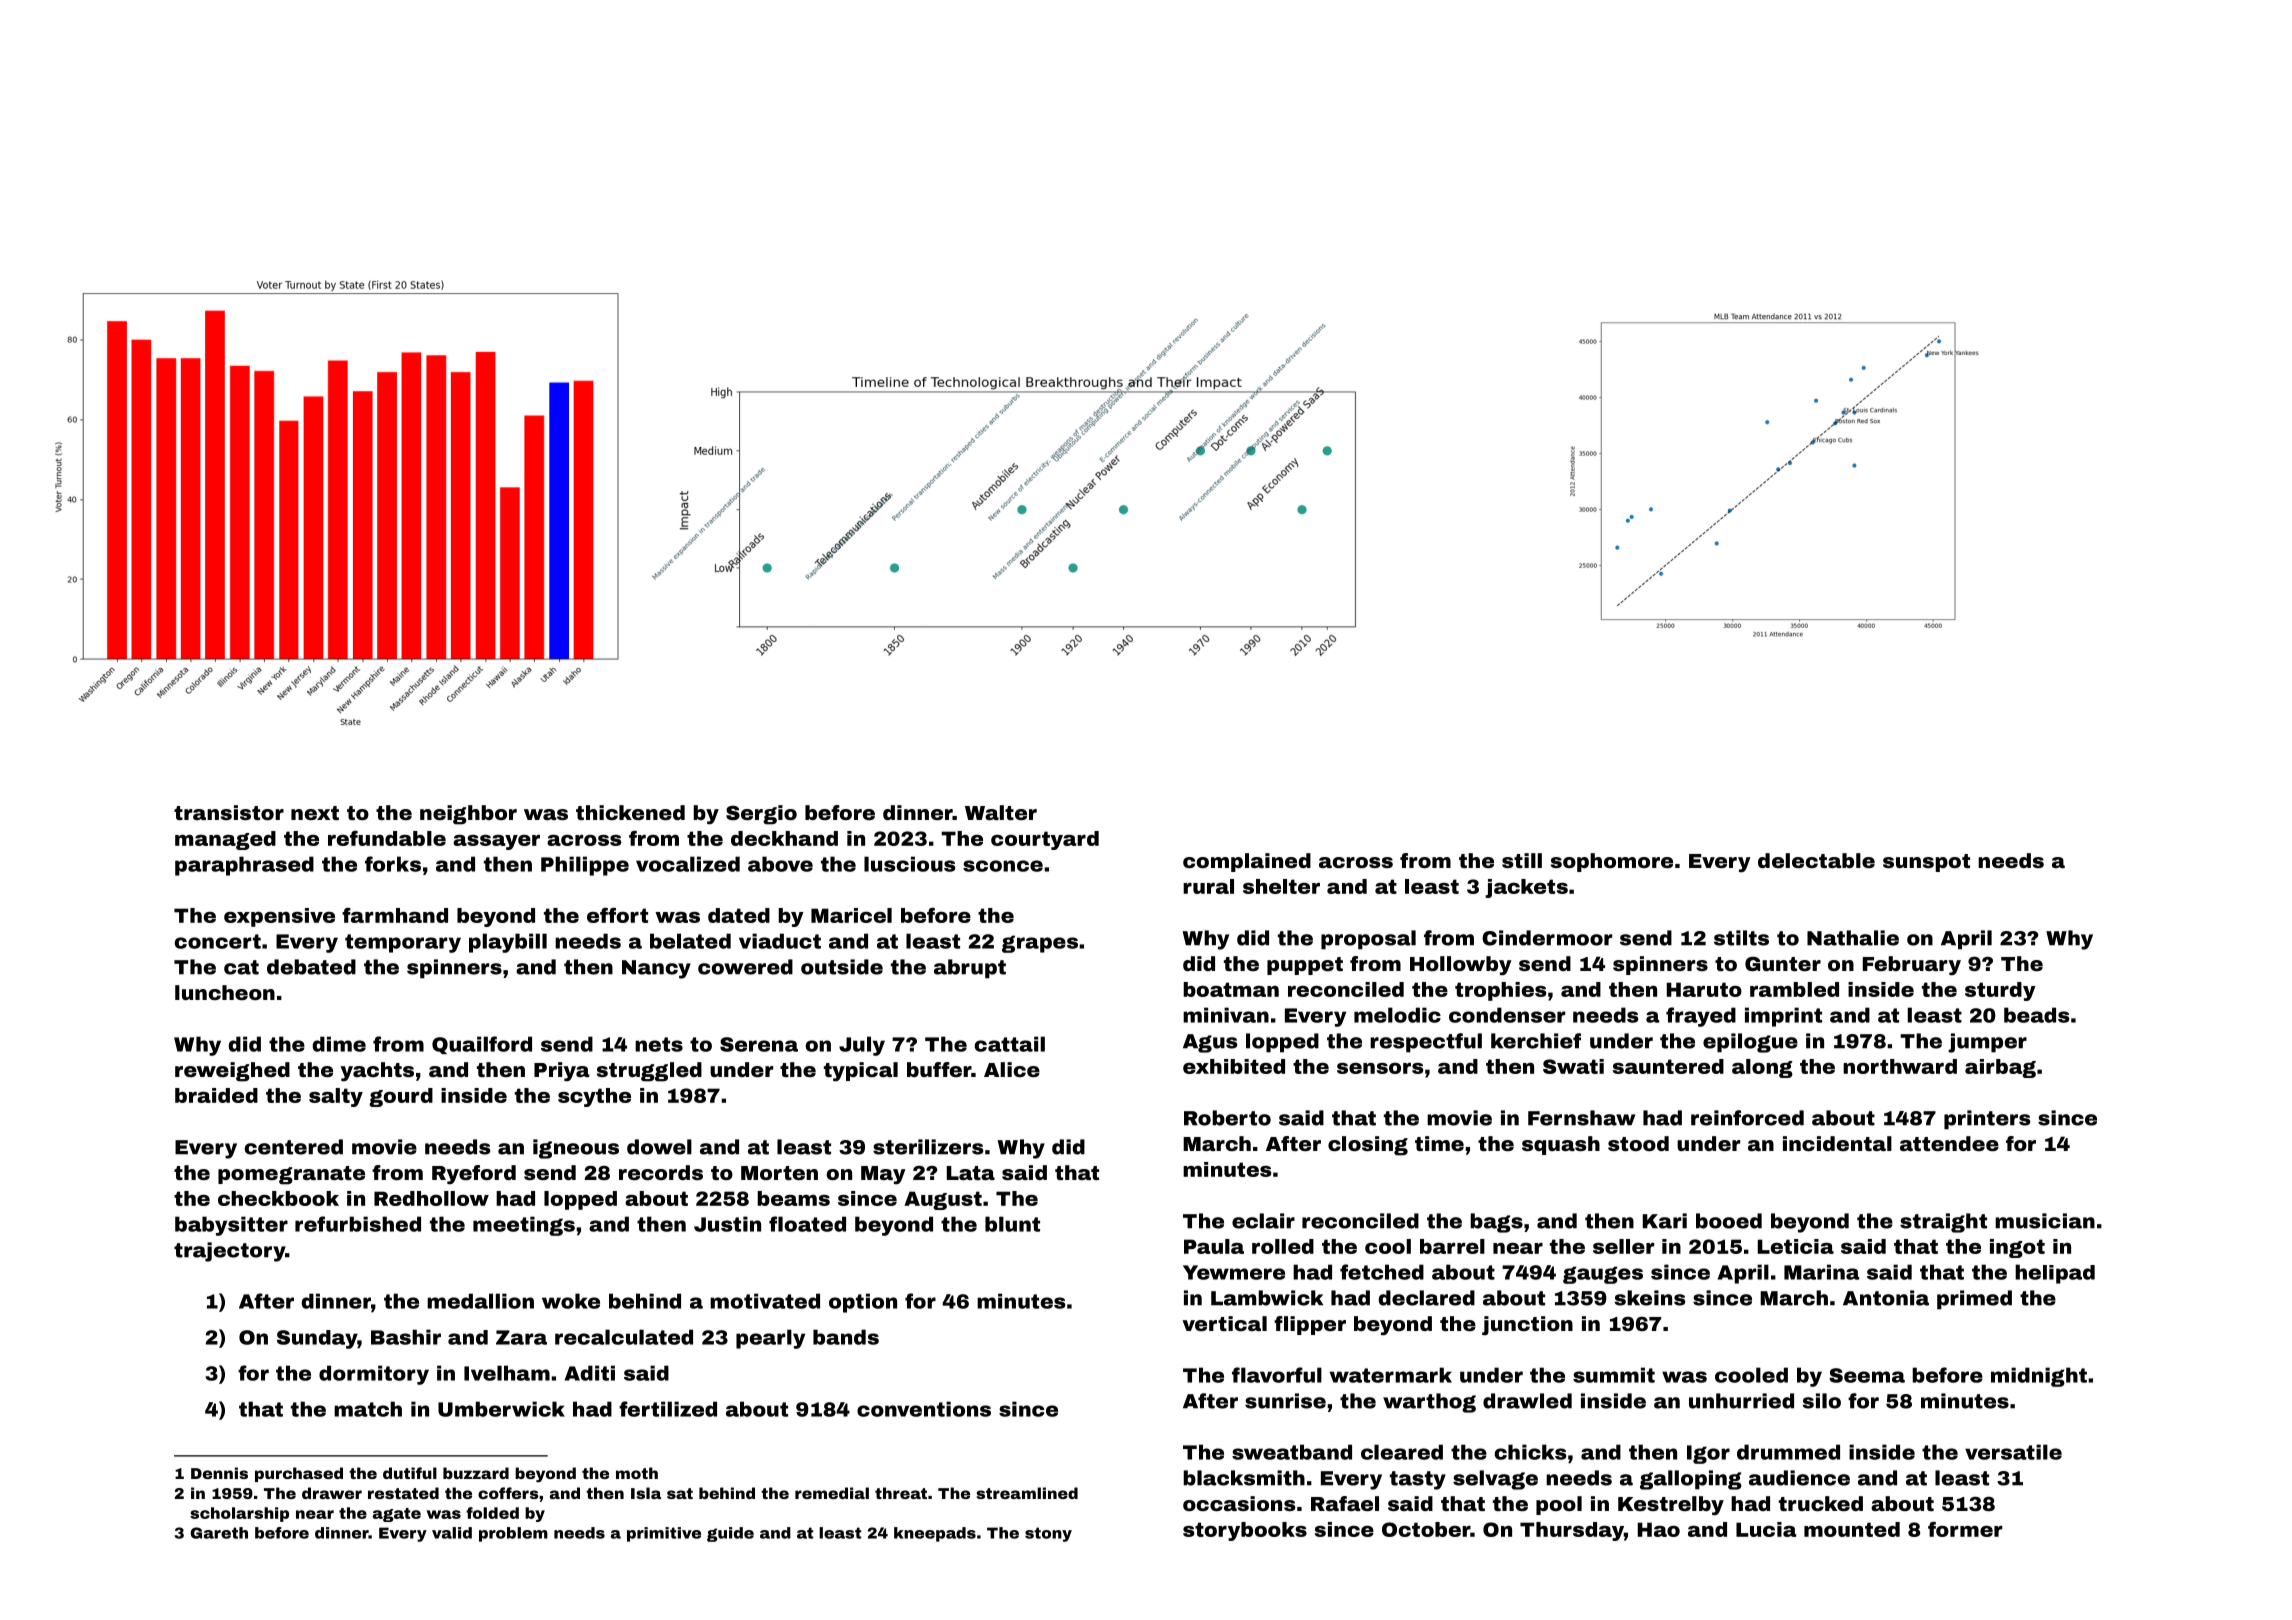 This screenshot has height=1620, width=2292. I want to click on sterilizers, so click(928, 1147).
